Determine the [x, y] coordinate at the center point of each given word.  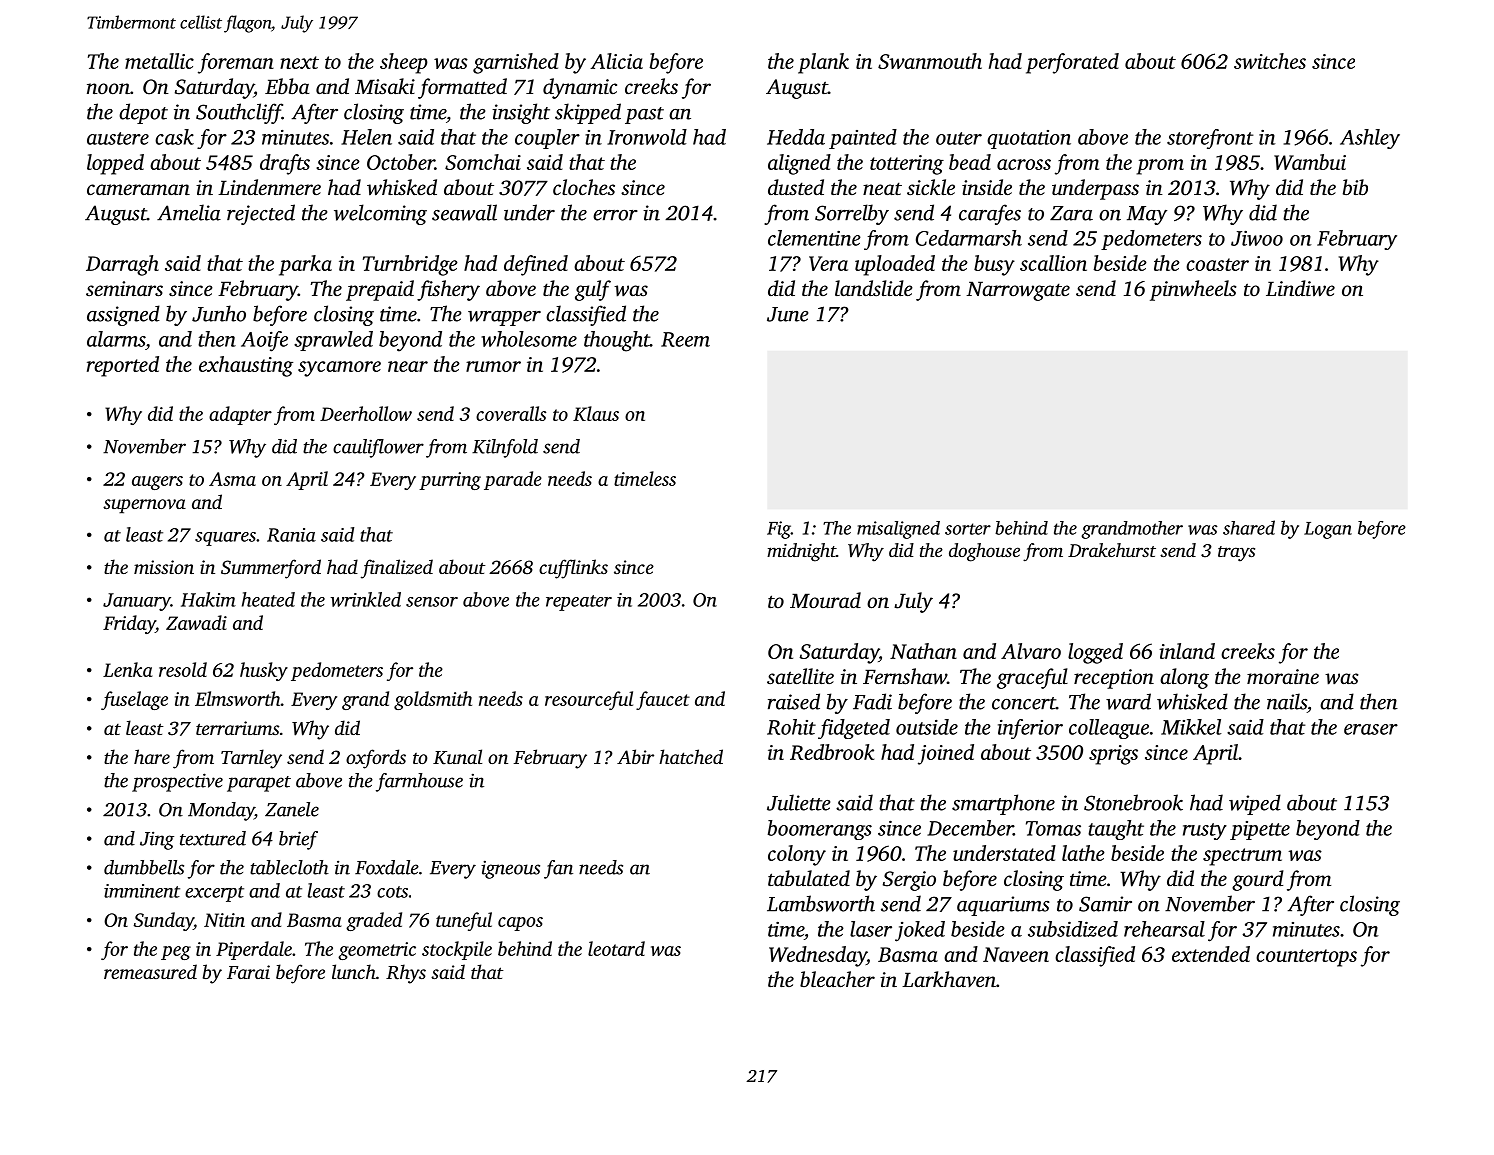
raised [794, 701]
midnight [801, 552]
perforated [1072, 63]
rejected [261, 214]
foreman [236, 63]
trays [1236, 554]
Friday [129, 624]
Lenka [128, 669]
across [1024, 164]
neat [882, 188]
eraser [1371, 729]
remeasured [150, 971]
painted [863, 139]
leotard [616, 948]
